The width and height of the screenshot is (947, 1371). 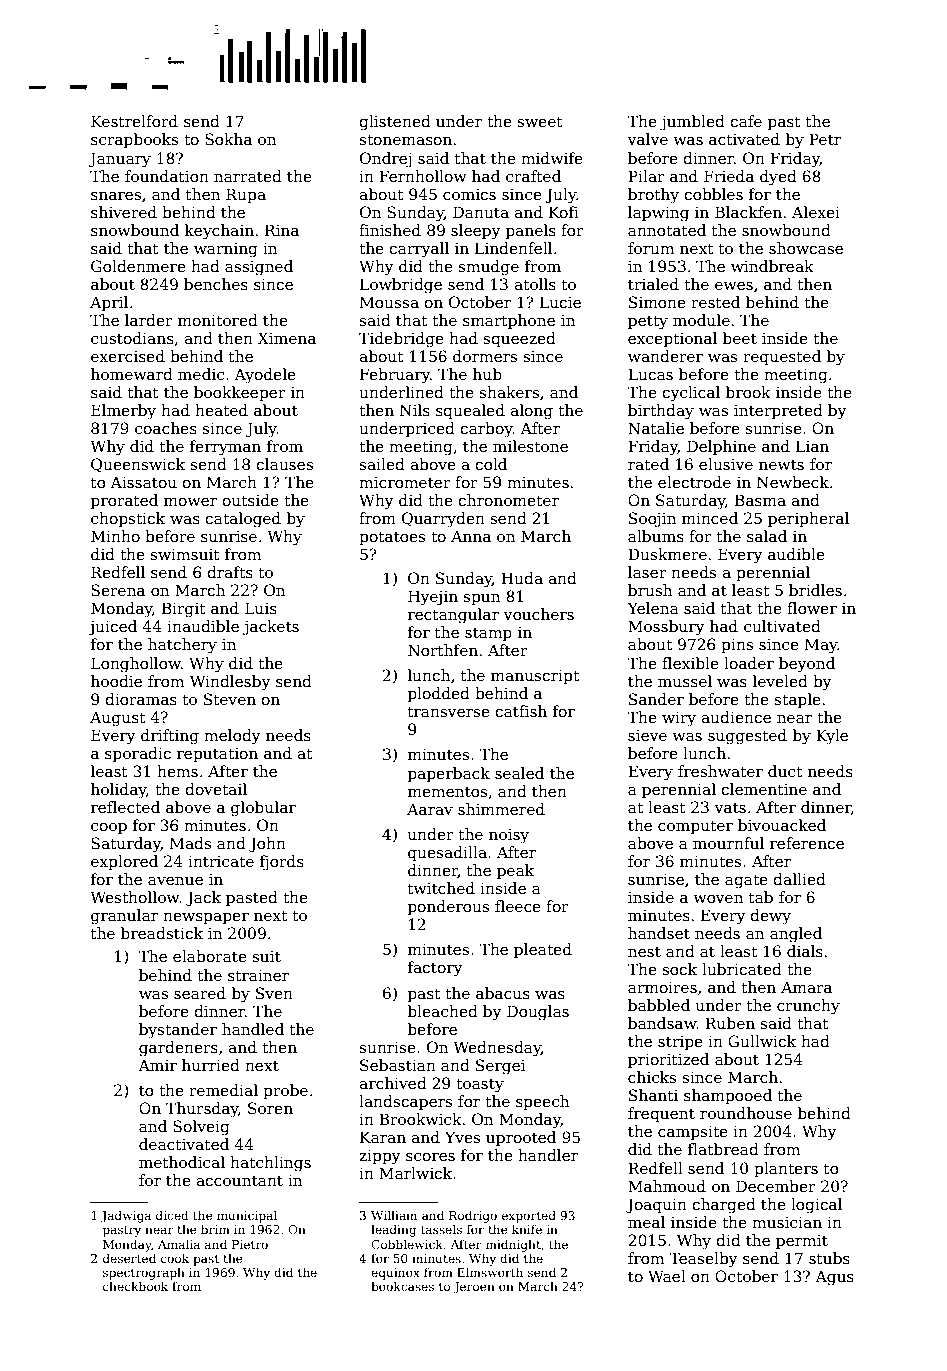 I want to click on checkbook, so click(x=135, y=1286).
